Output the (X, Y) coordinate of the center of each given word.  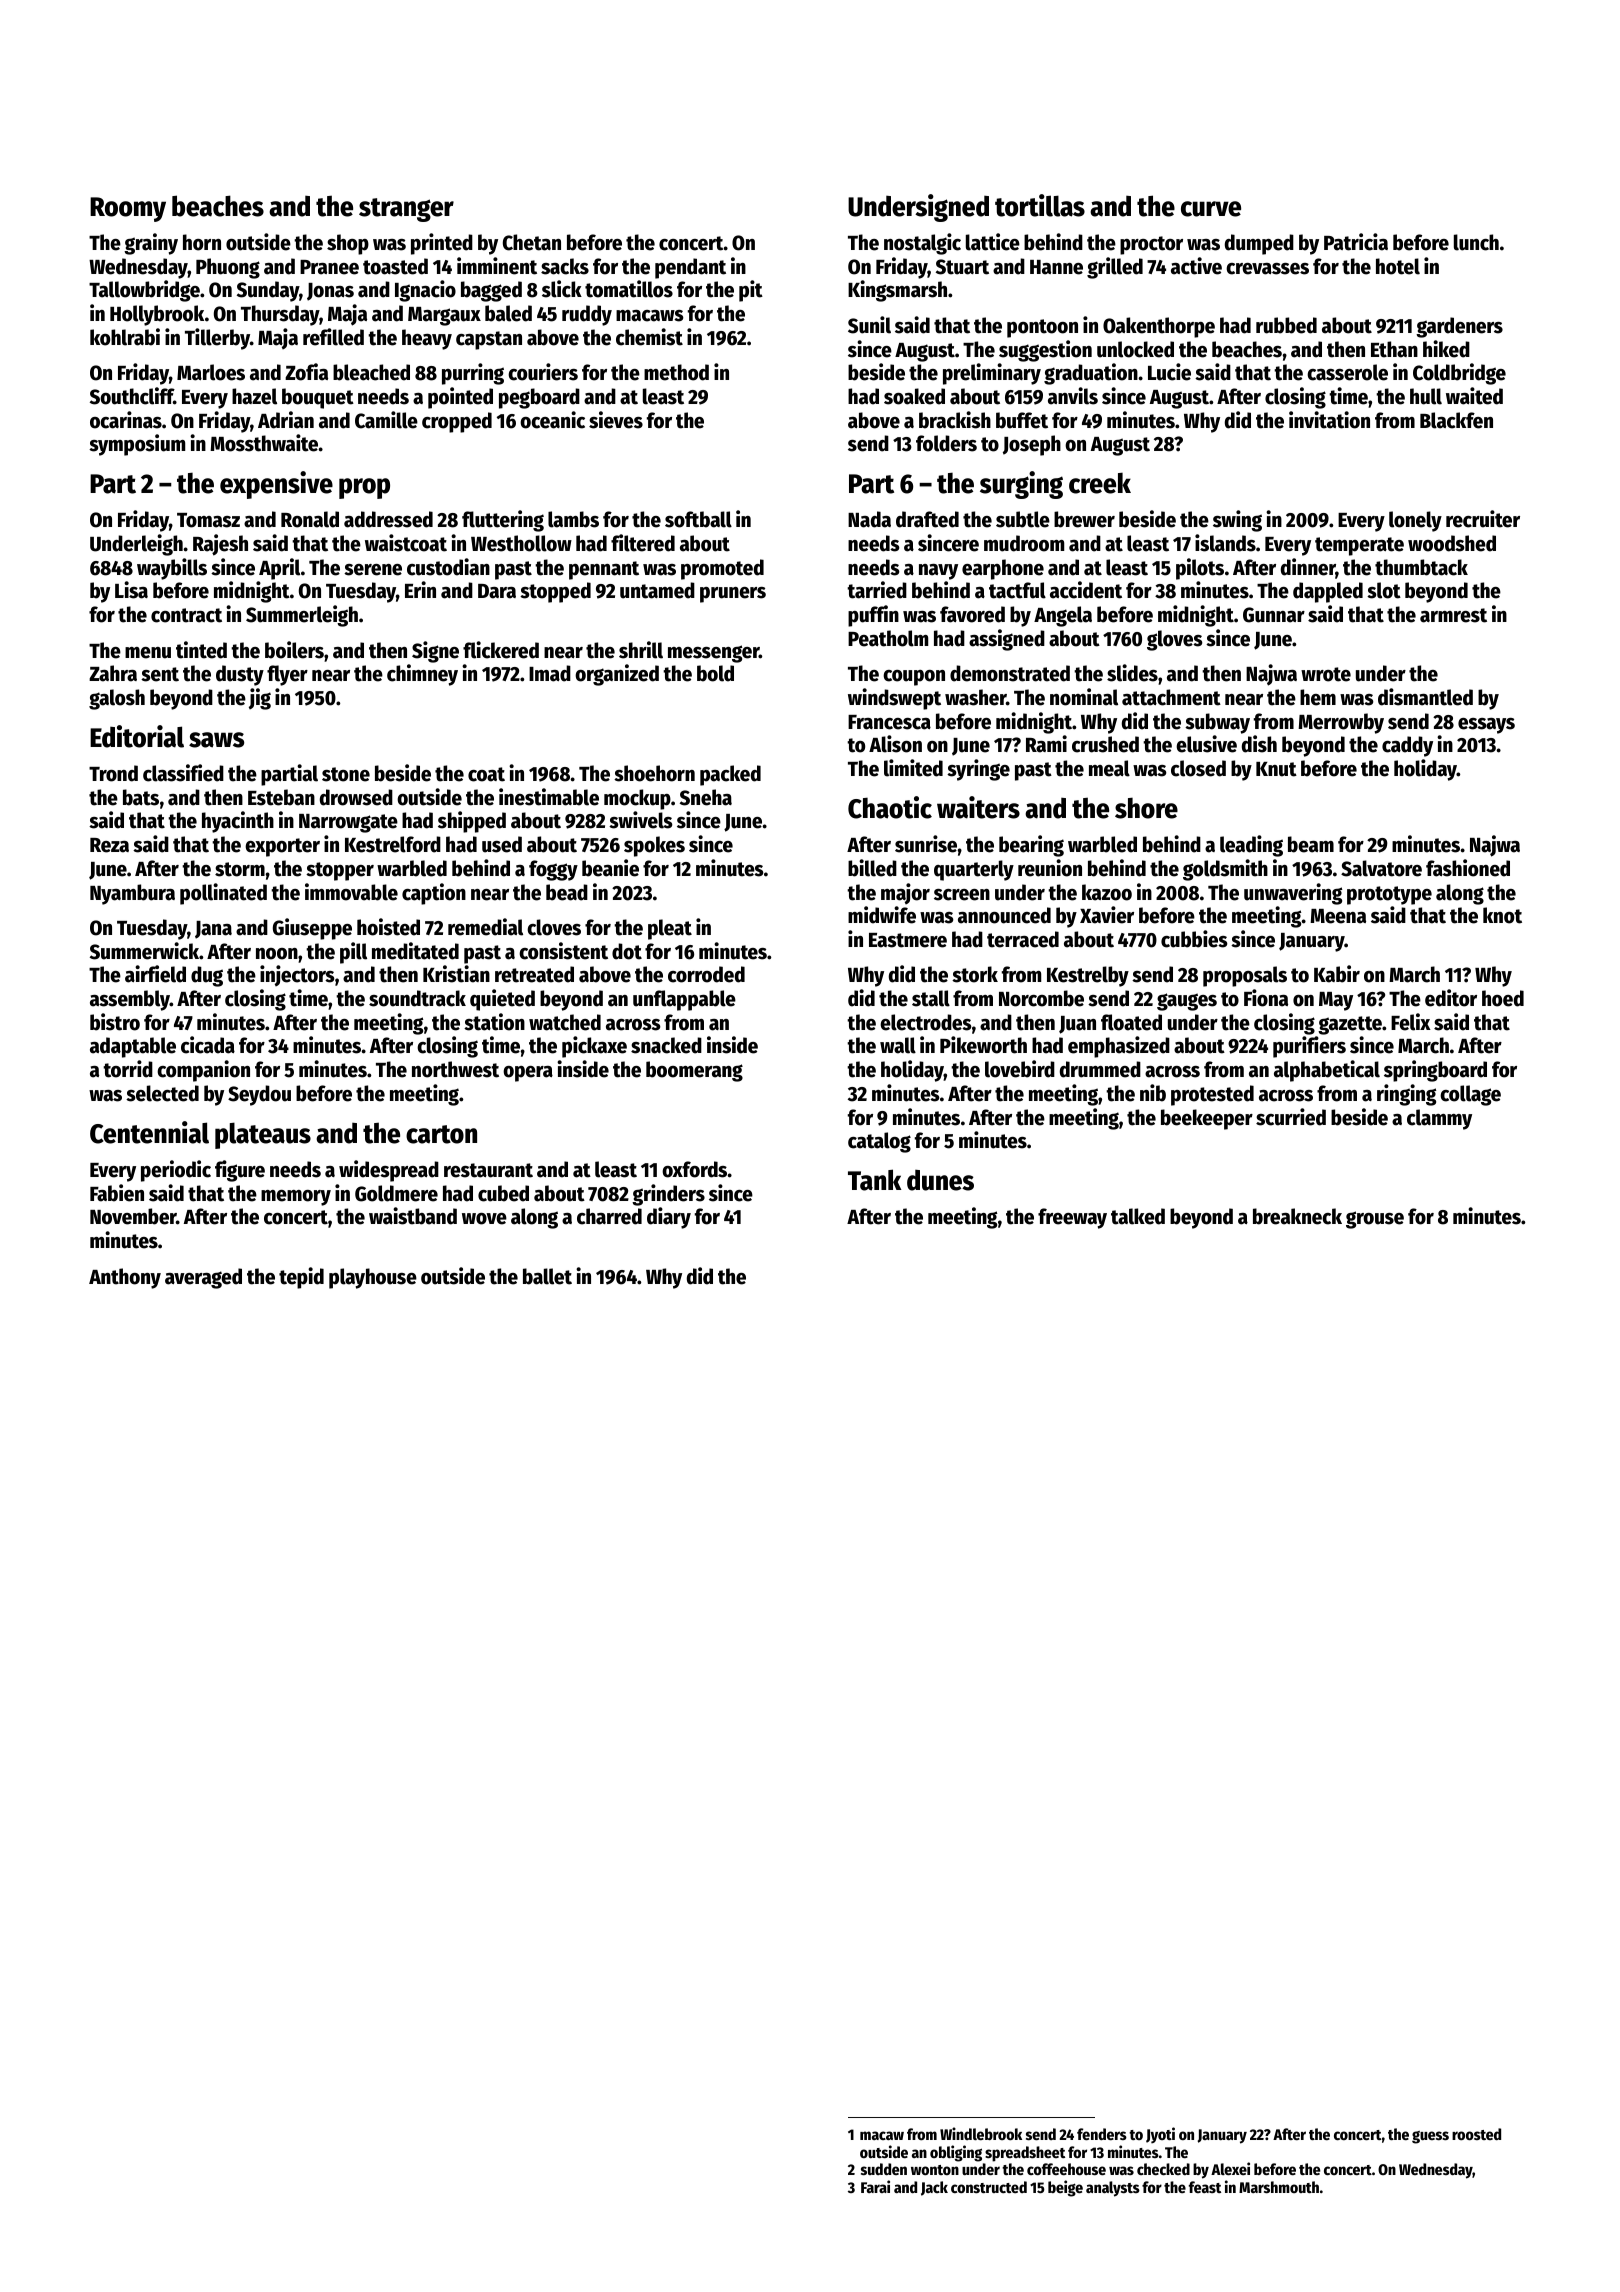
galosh (117, 699)
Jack (934, 2188)
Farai (875, 2186)
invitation (1329, 420)
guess (1430, 2137)
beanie (610, 868)
